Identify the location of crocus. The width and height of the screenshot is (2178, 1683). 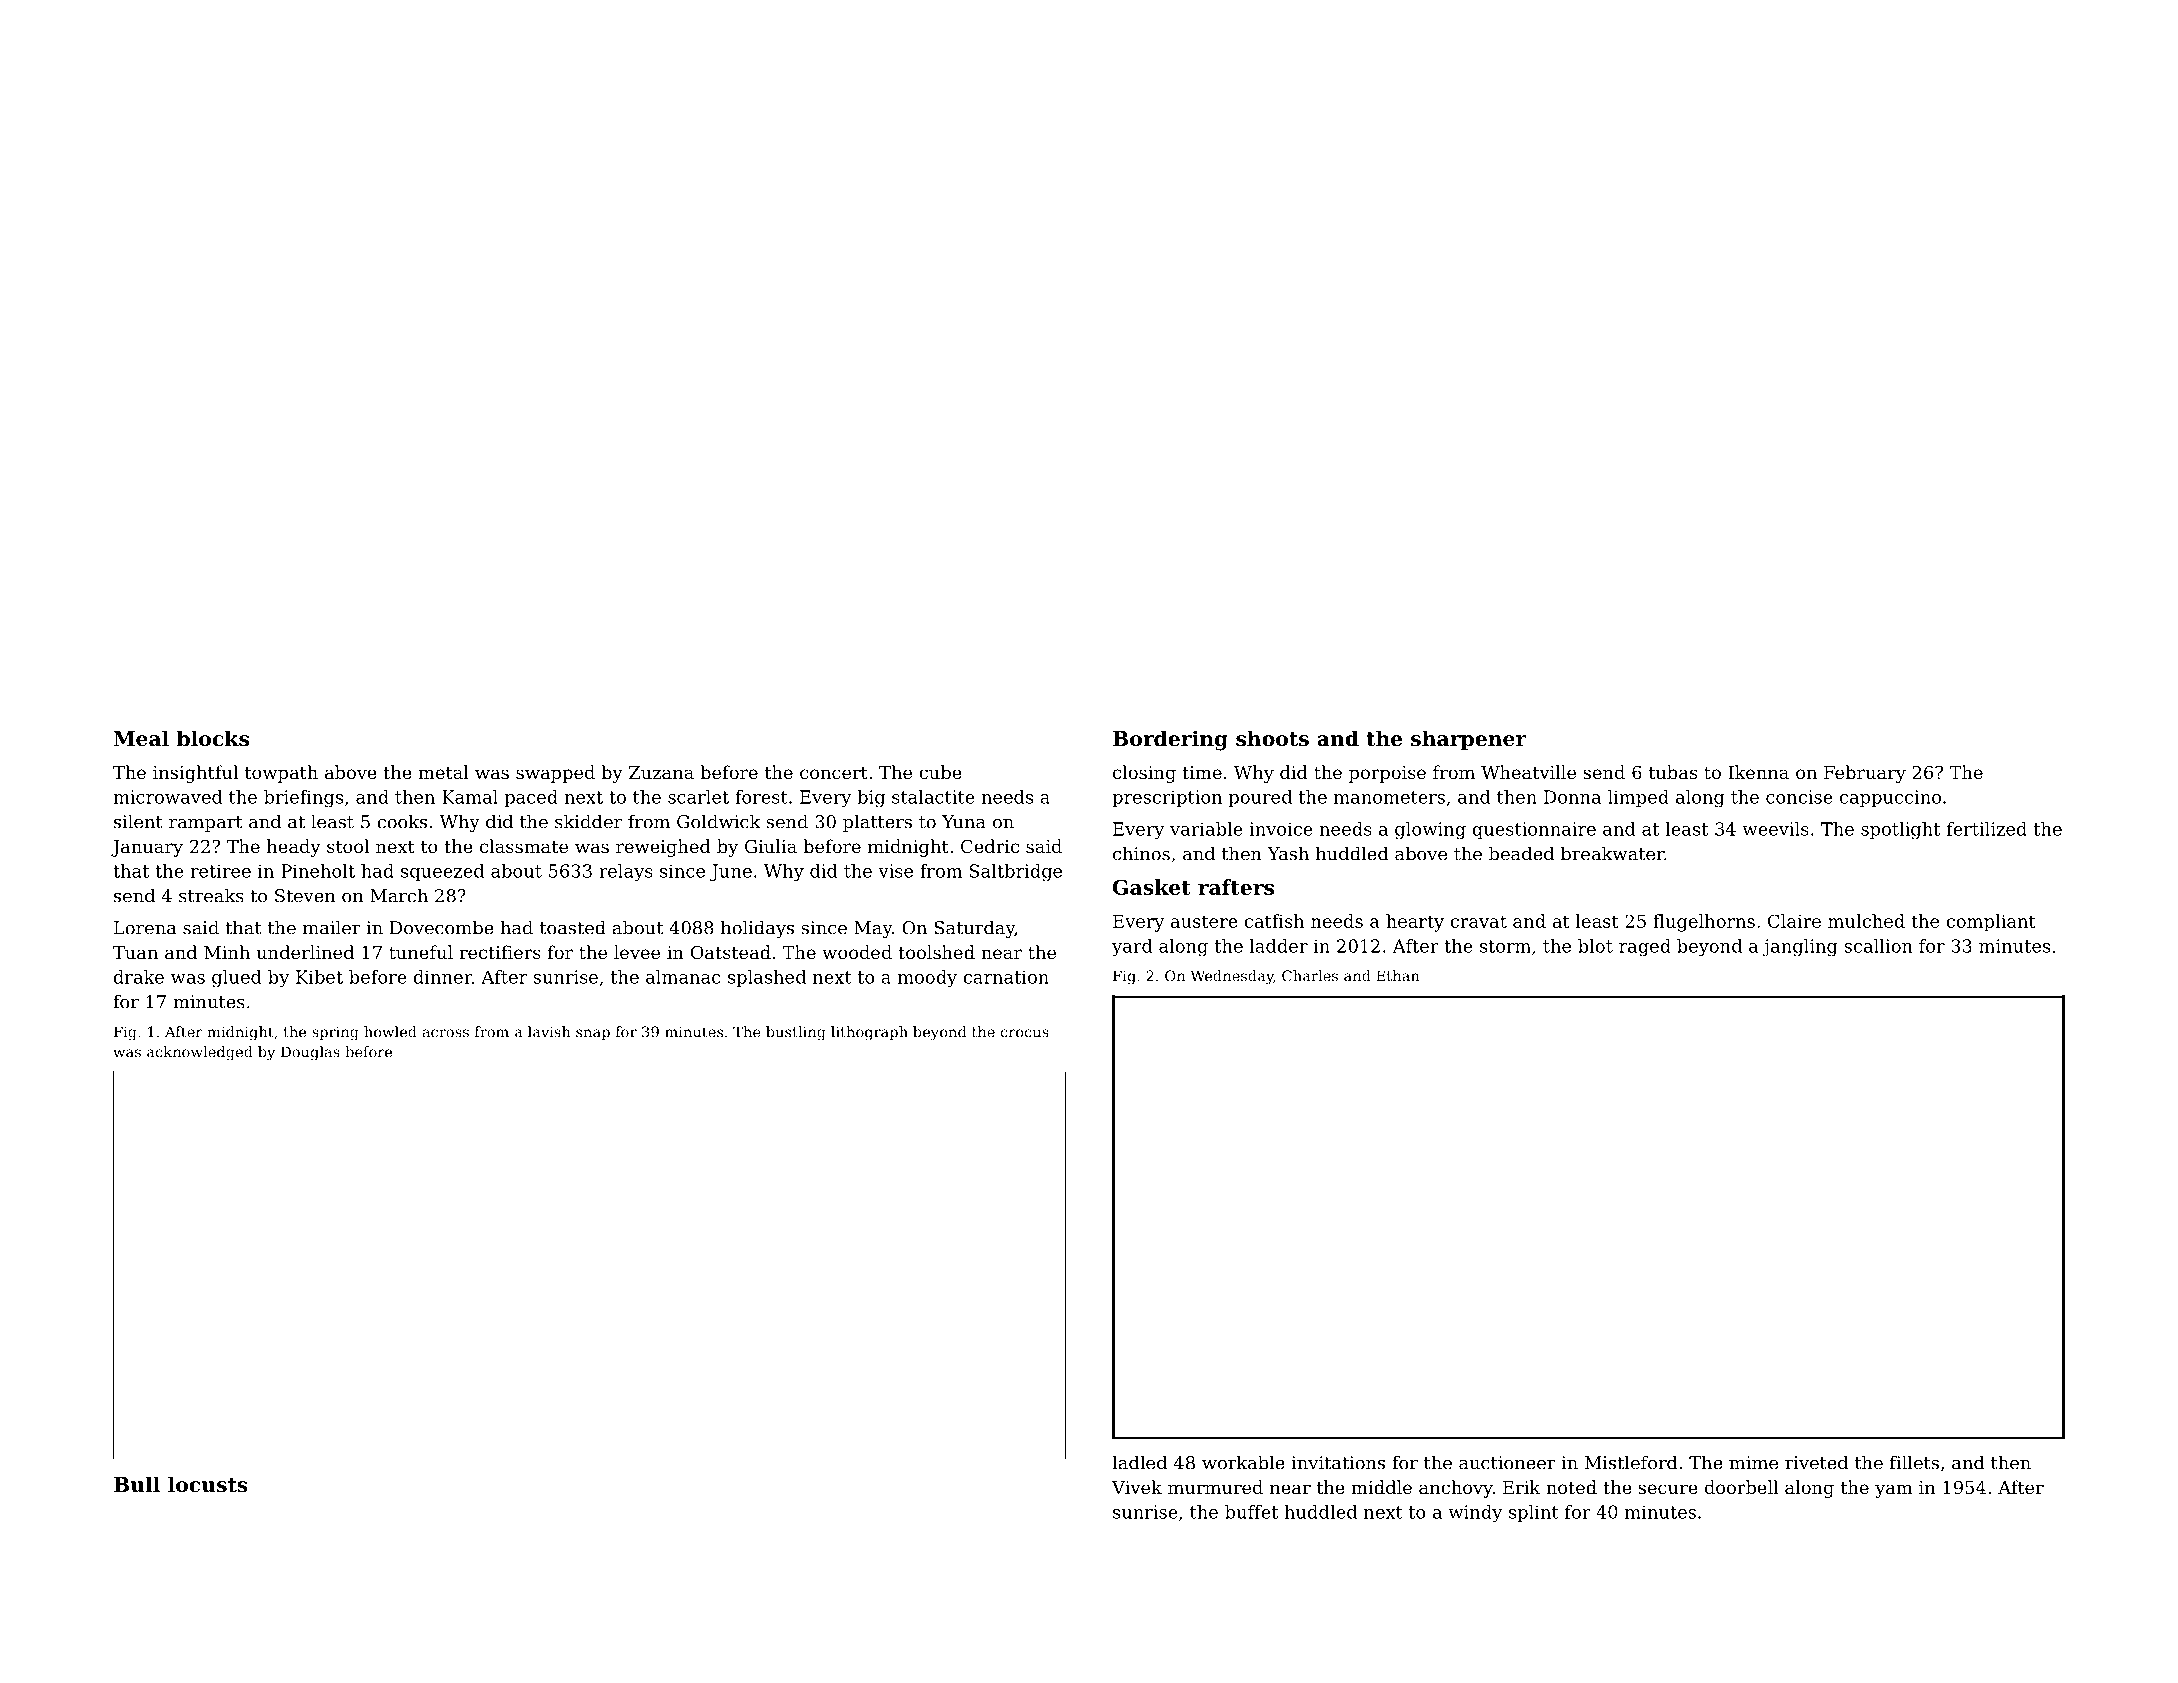
(1025, 1033).
